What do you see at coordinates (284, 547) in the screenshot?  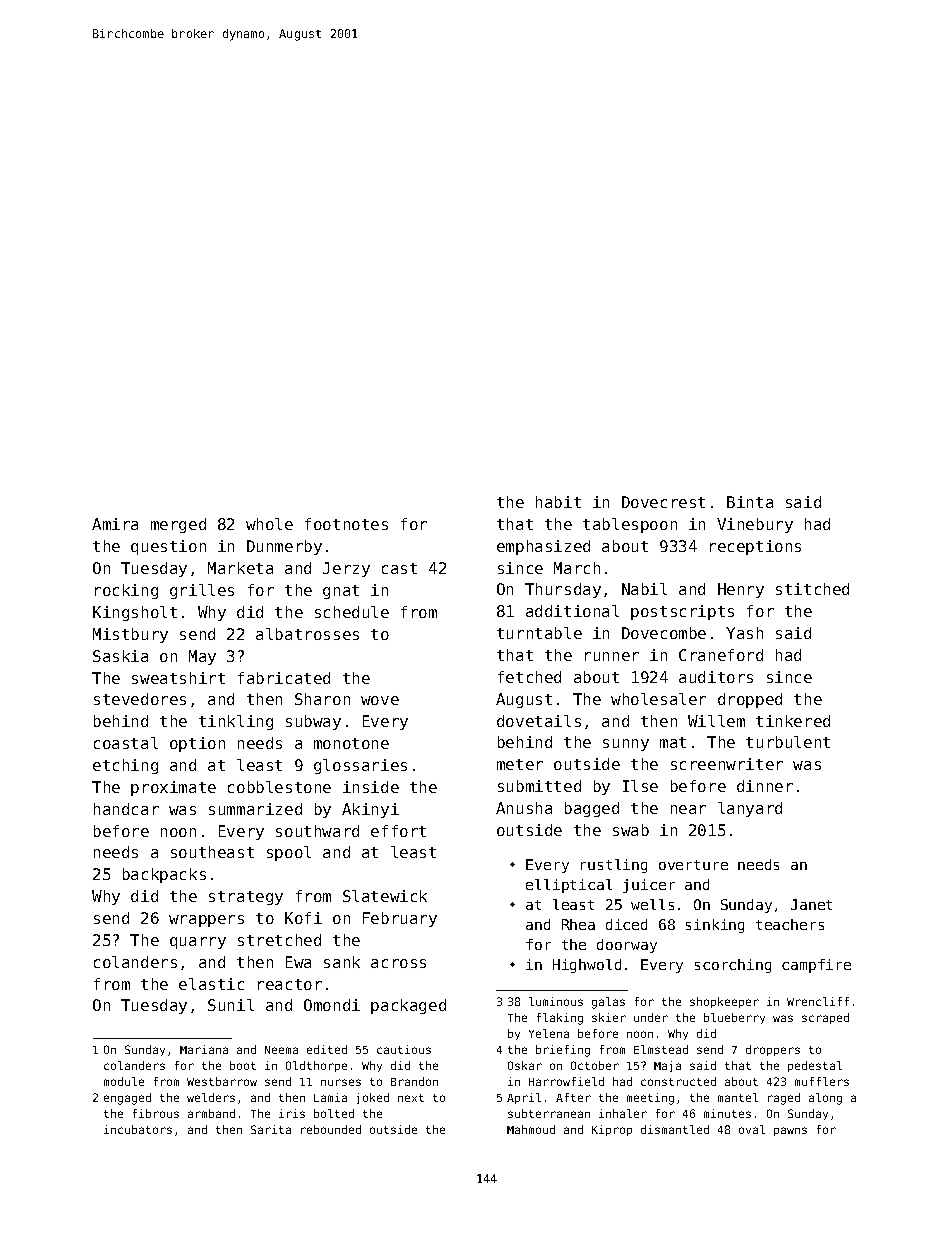 I see `Dunmerby` at bounding box center [284, 547].
